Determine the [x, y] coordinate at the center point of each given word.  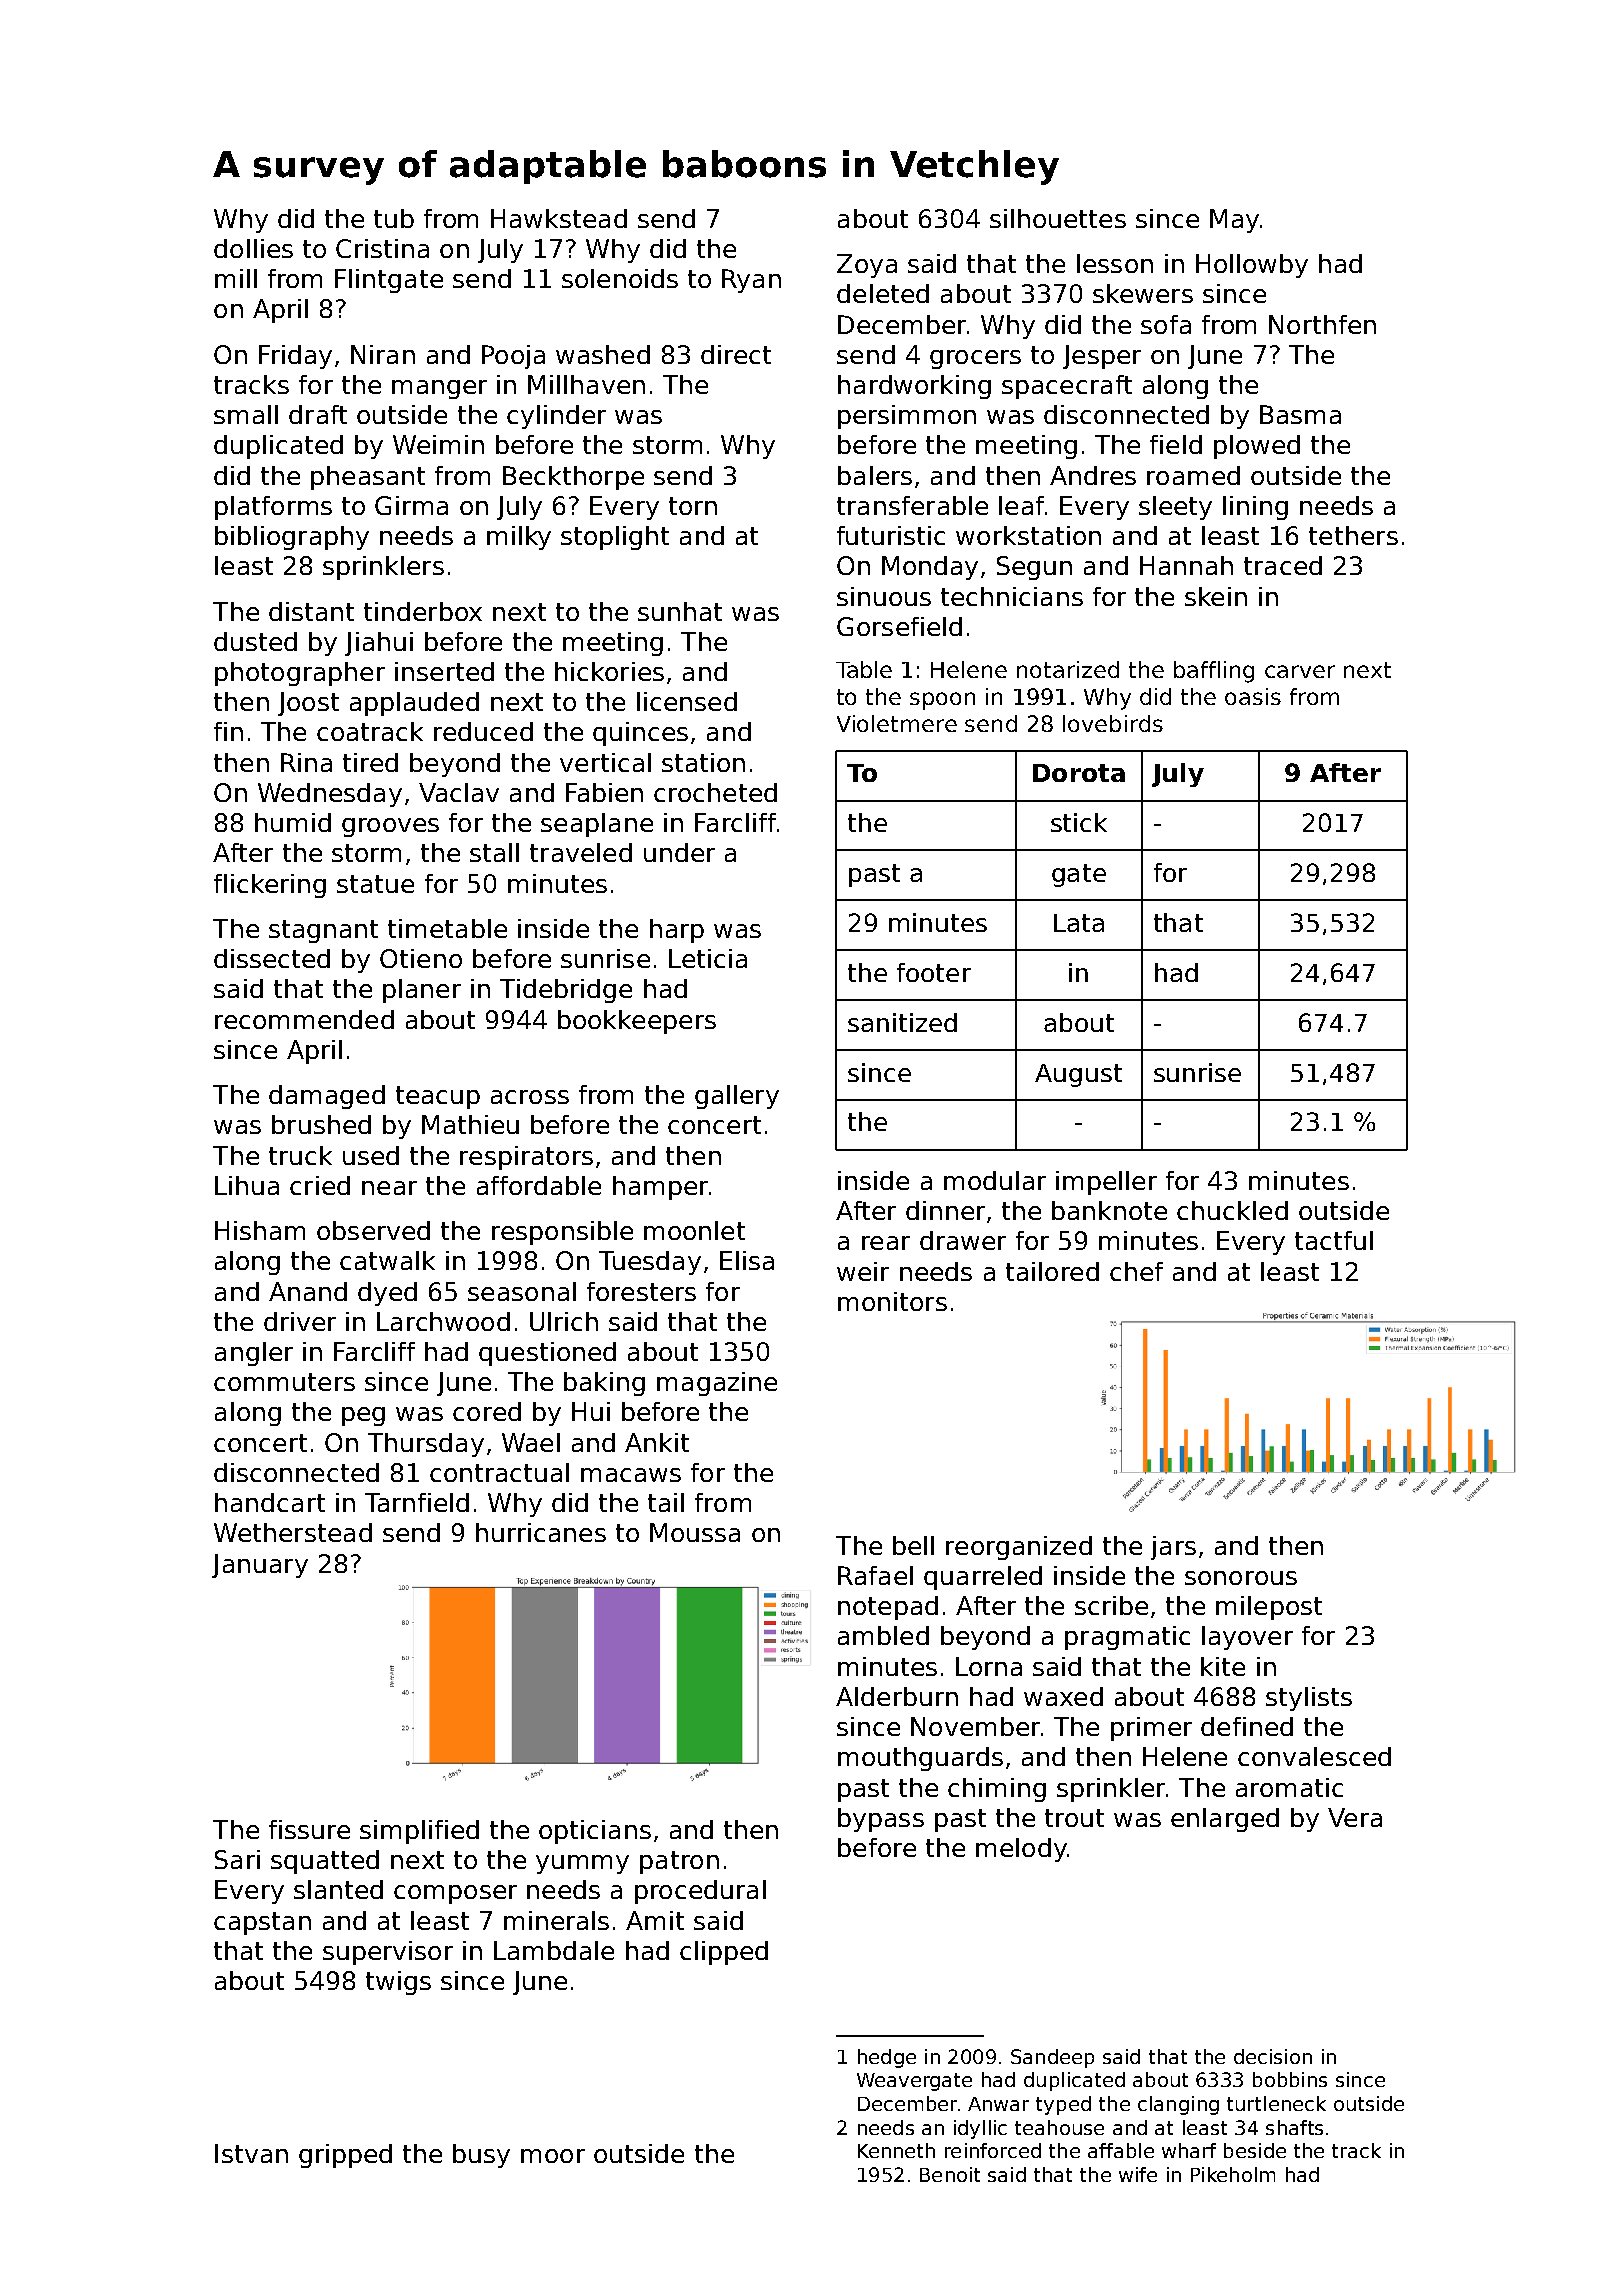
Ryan [751, 281]
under [679, 852]
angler [254, 1354]
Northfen [1322, 324]
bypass [881, 1820]
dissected [272, 958]
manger [439, 389]
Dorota [1079, 773]
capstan [262, 1923]
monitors [892, 1301]
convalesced [1314, 1756]
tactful [1334, 1240]
